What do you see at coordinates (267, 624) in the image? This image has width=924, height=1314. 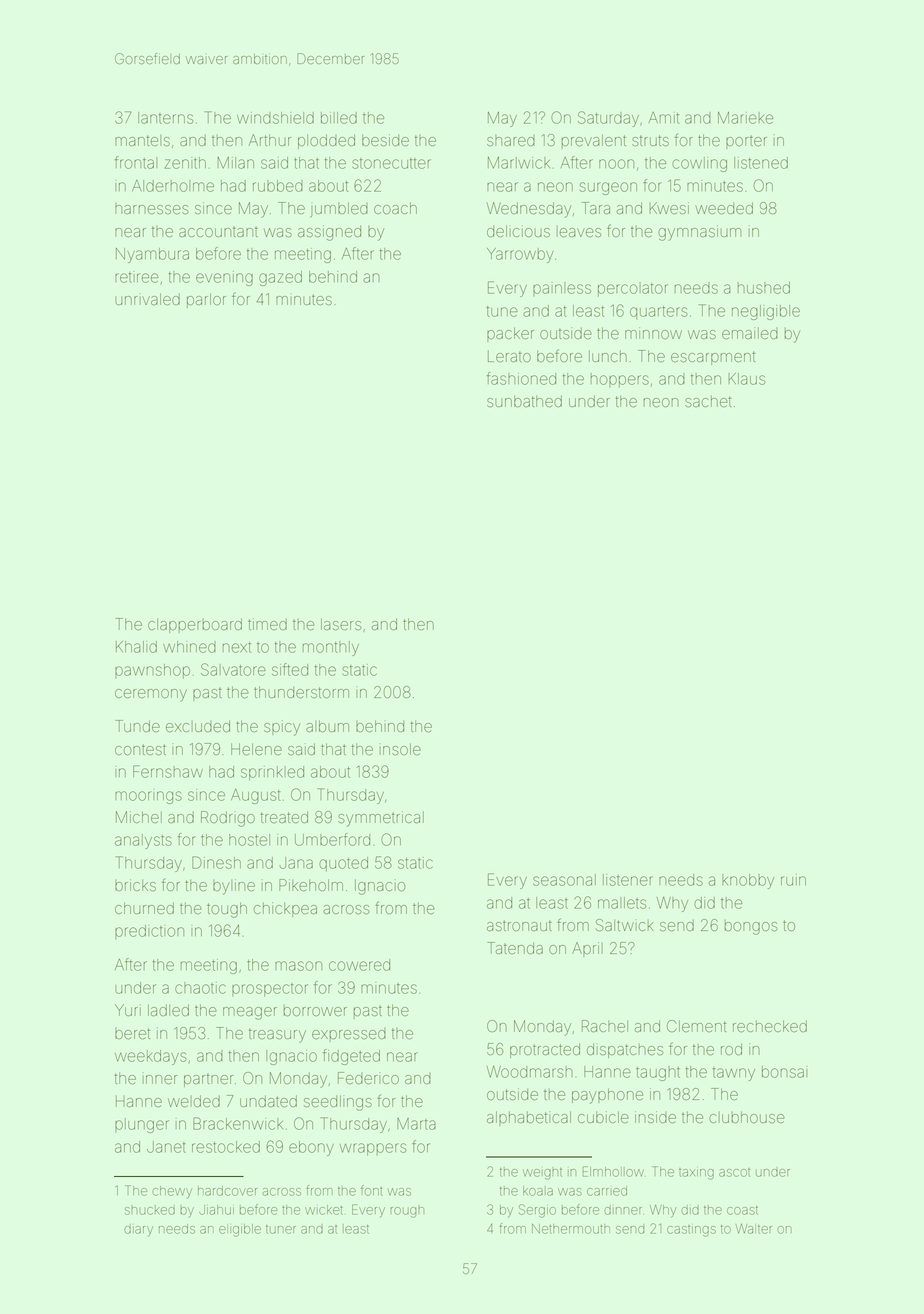 I see `timed` at bounding box center [267, 624].
